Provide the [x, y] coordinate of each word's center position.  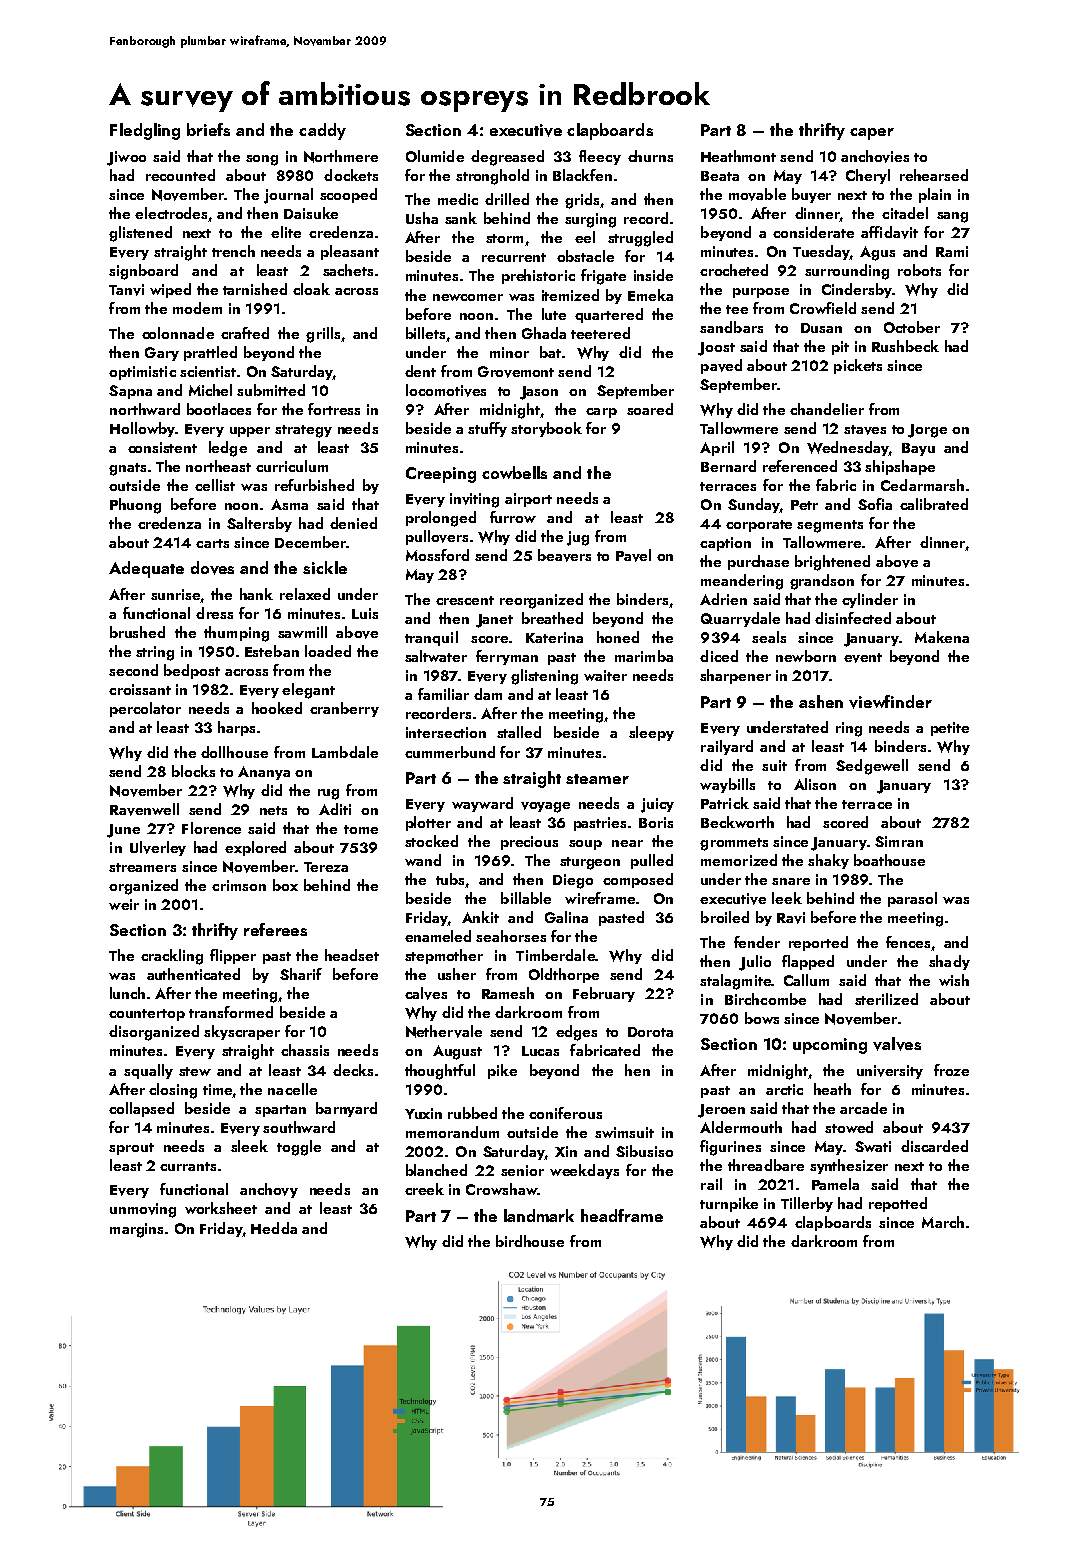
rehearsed [934, 175]
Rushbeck [905, 346]
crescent [465, 600]
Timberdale [555, 955]
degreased [507, 158]
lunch [127, 993]
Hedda [274, 1228]
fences [908, 942]
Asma [289, 504]
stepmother [444, 956]
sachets [348, 270]
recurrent [514, 257]
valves [897, 1044]
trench [233, 251]
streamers [142, 867]
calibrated [934, 504]
